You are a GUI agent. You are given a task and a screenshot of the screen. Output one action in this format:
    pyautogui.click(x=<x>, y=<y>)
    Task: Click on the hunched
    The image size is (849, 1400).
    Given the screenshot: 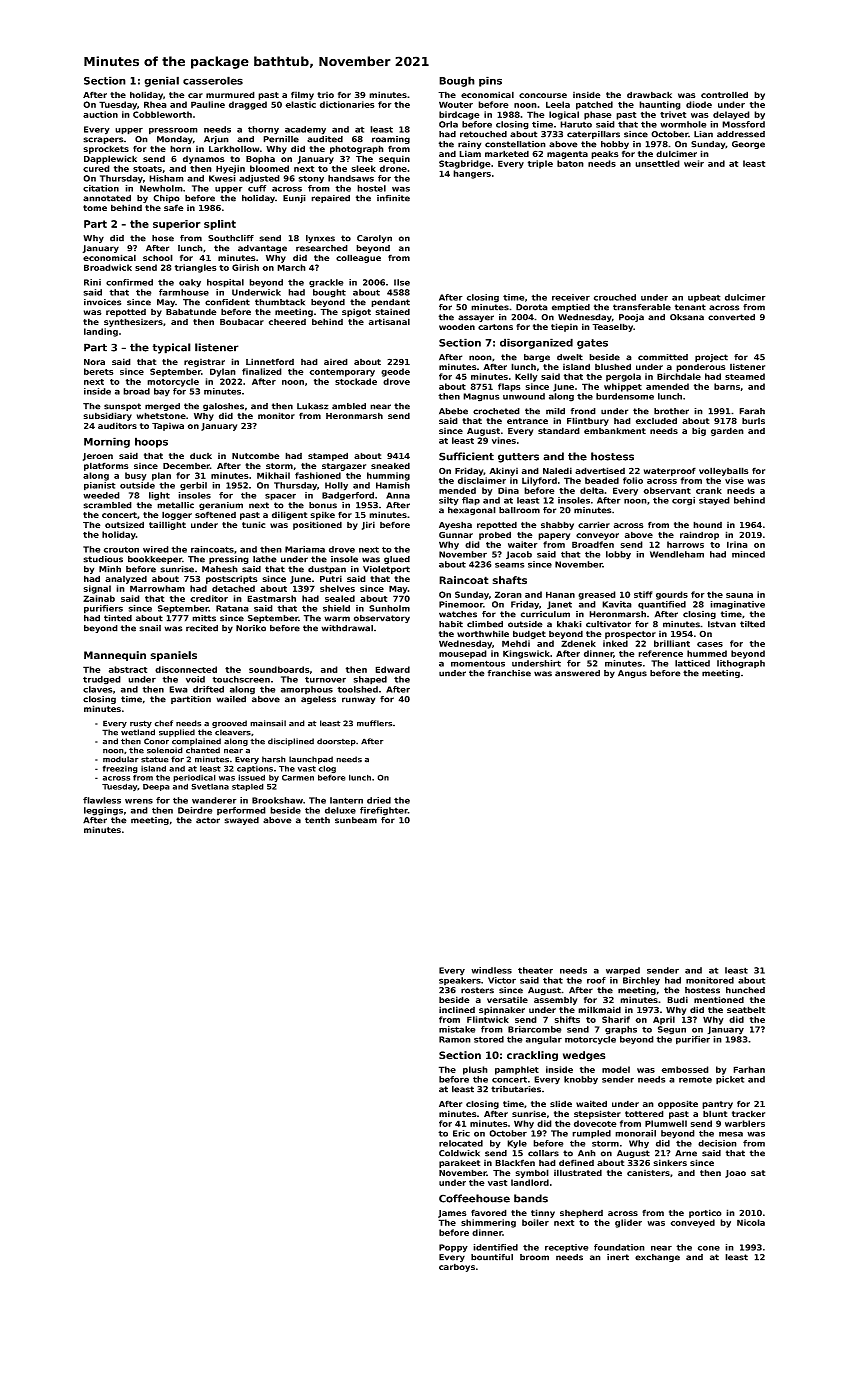 What is the action you would take?
    pyautogui.click(x=745, y=990)
